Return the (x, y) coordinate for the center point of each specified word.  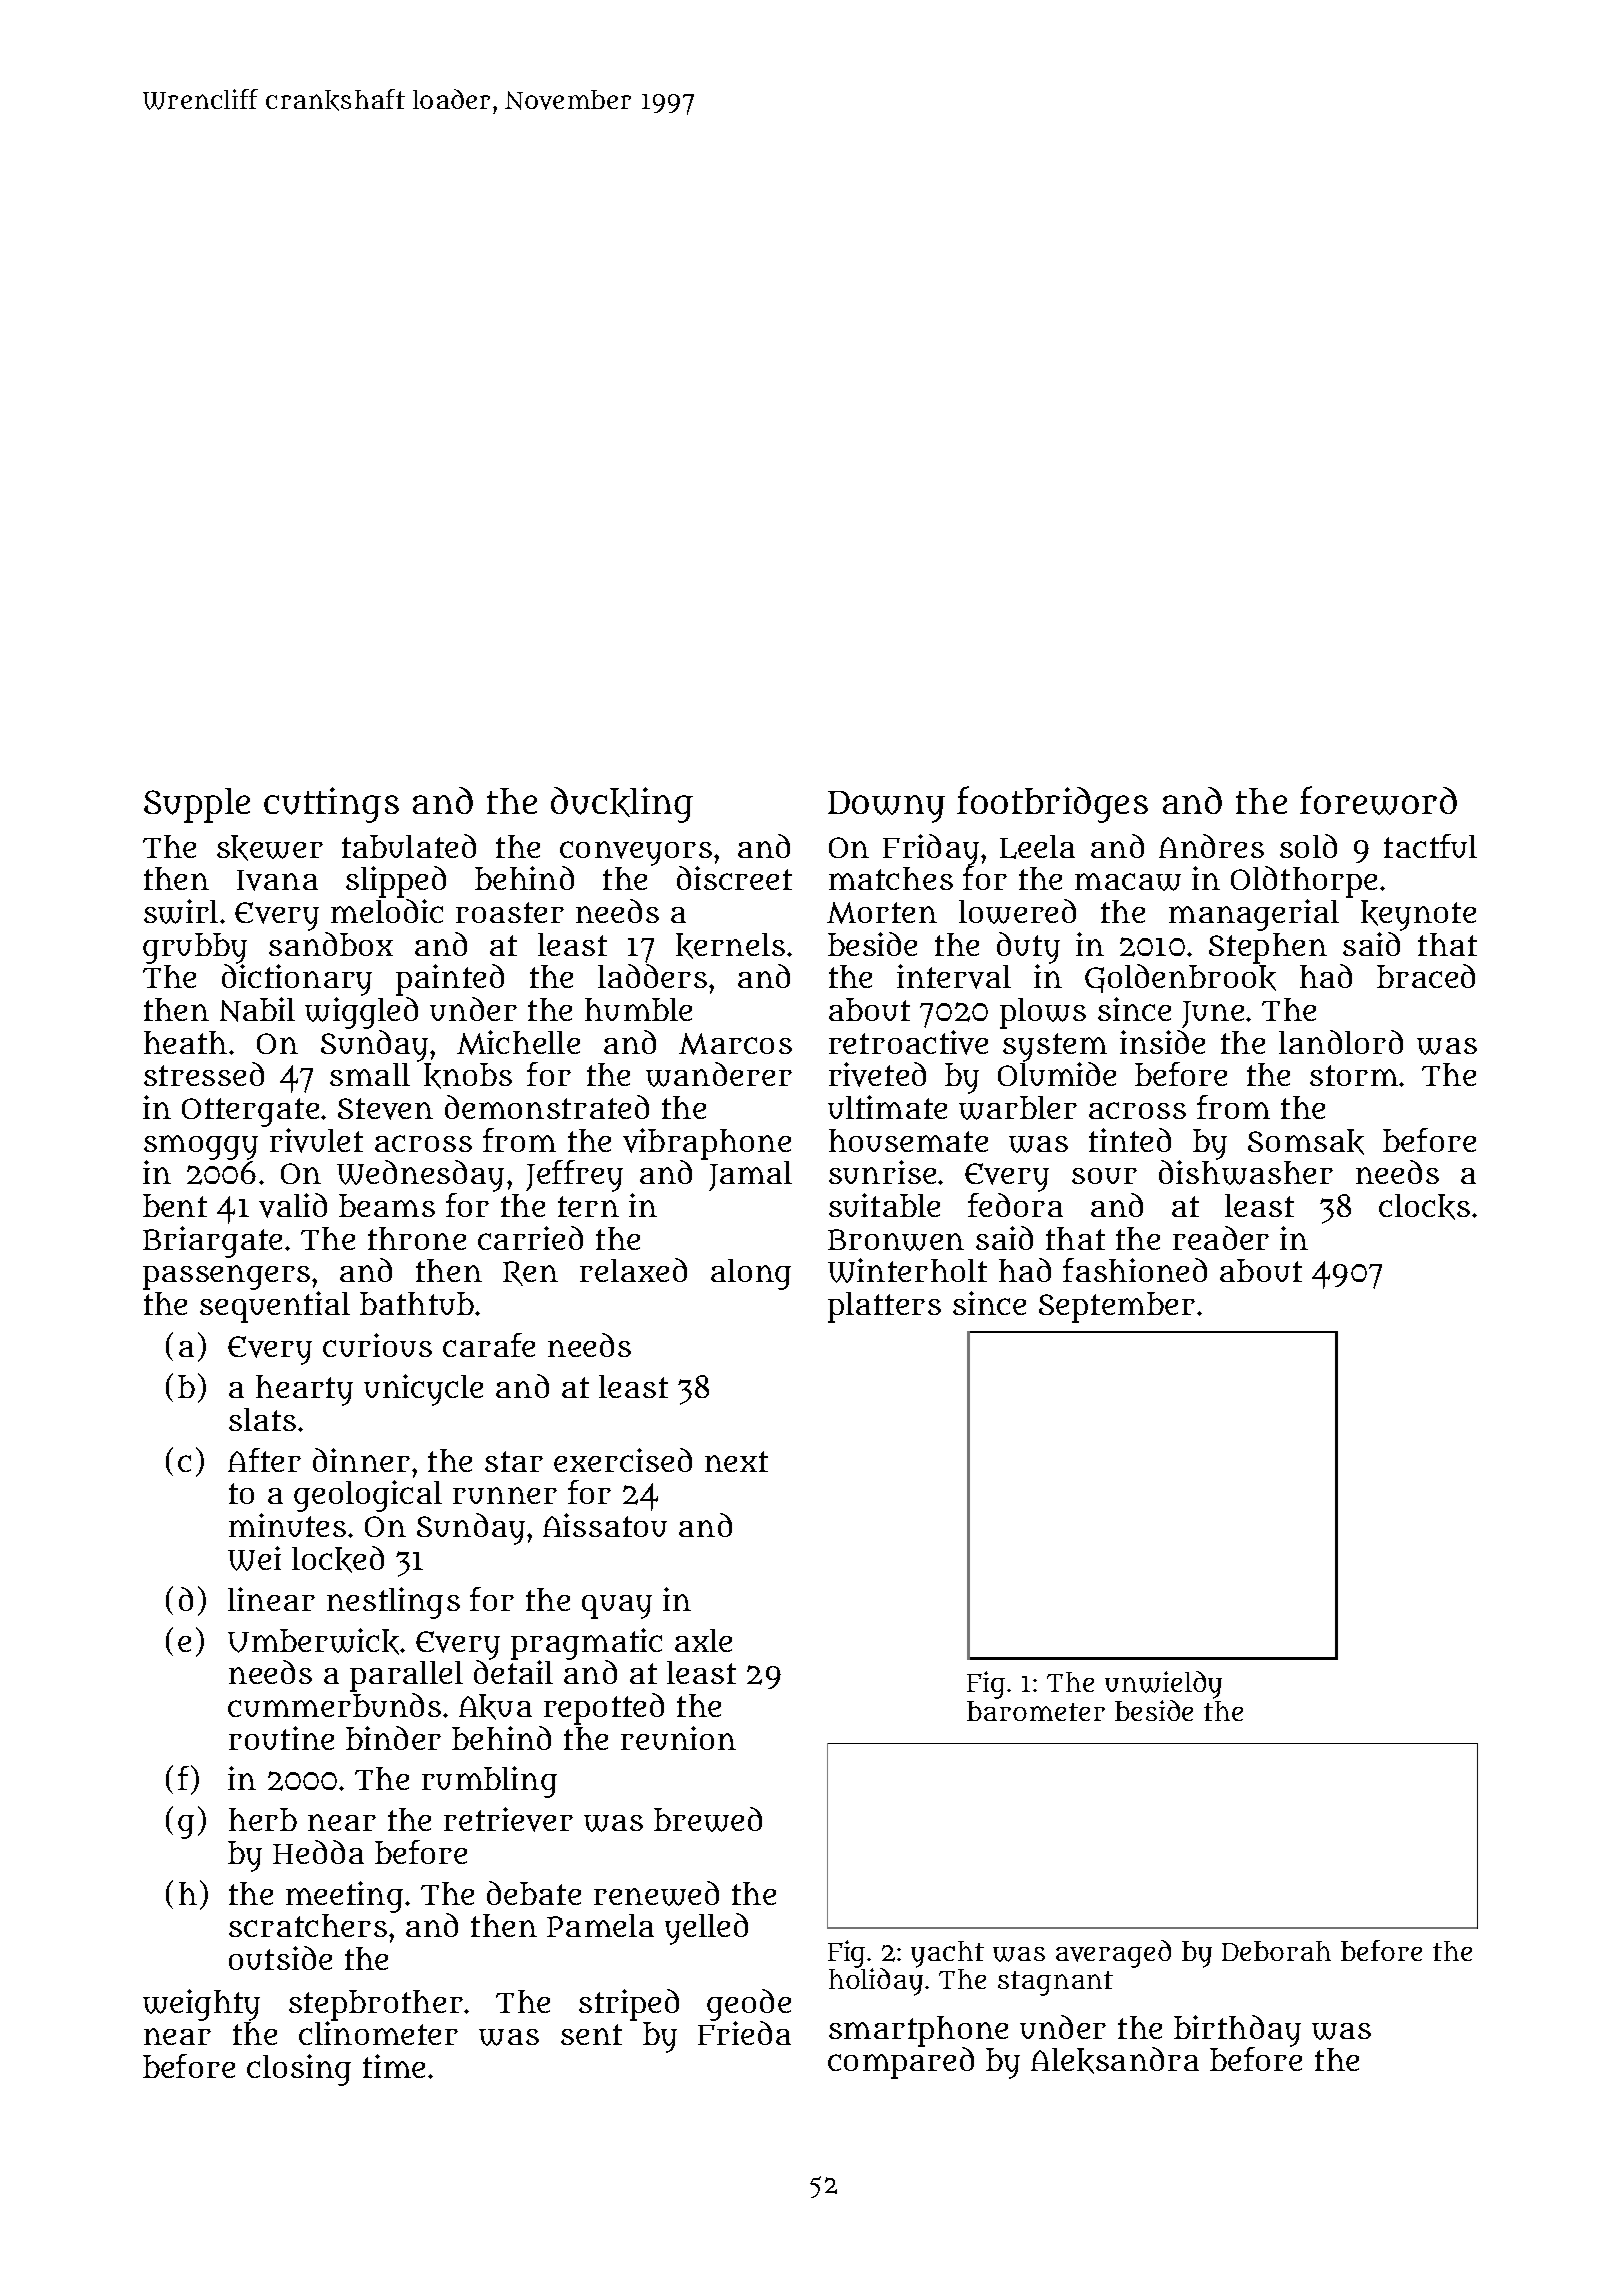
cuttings (331, 805)
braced (1426, 976)
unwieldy (1163, 1685)
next (736, 1461)
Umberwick (313, 1641)
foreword (1378, 800)
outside (280, 1958)
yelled (706, 1929)
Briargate (212, 1242)
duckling (622, 805)
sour (1104, 1176)
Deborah (1276, 1951)
